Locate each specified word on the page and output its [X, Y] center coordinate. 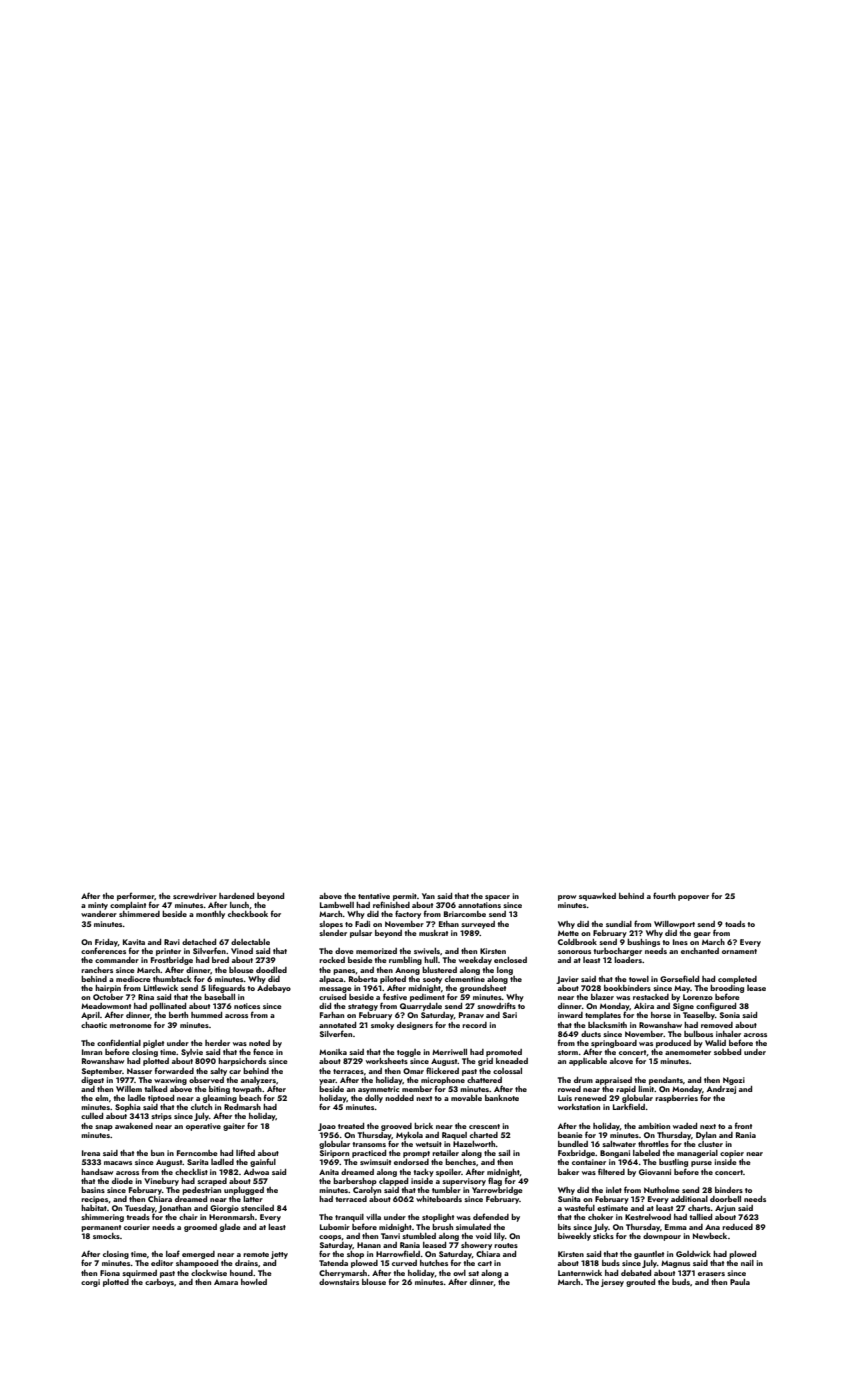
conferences [103, 950]
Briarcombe [465, 914]
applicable [588, 1062]
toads [735, 924]
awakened [134, 1126]
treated [351, 1126]
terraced [351, 1199]
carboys [159, 1283]
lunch [239, 905]
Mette [568, 933]
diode [122, 1181]
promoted [504, 1053]
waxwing [170, 1081]
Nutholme [662, 1190]
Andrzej [721, 1090]
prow [567, 898]
